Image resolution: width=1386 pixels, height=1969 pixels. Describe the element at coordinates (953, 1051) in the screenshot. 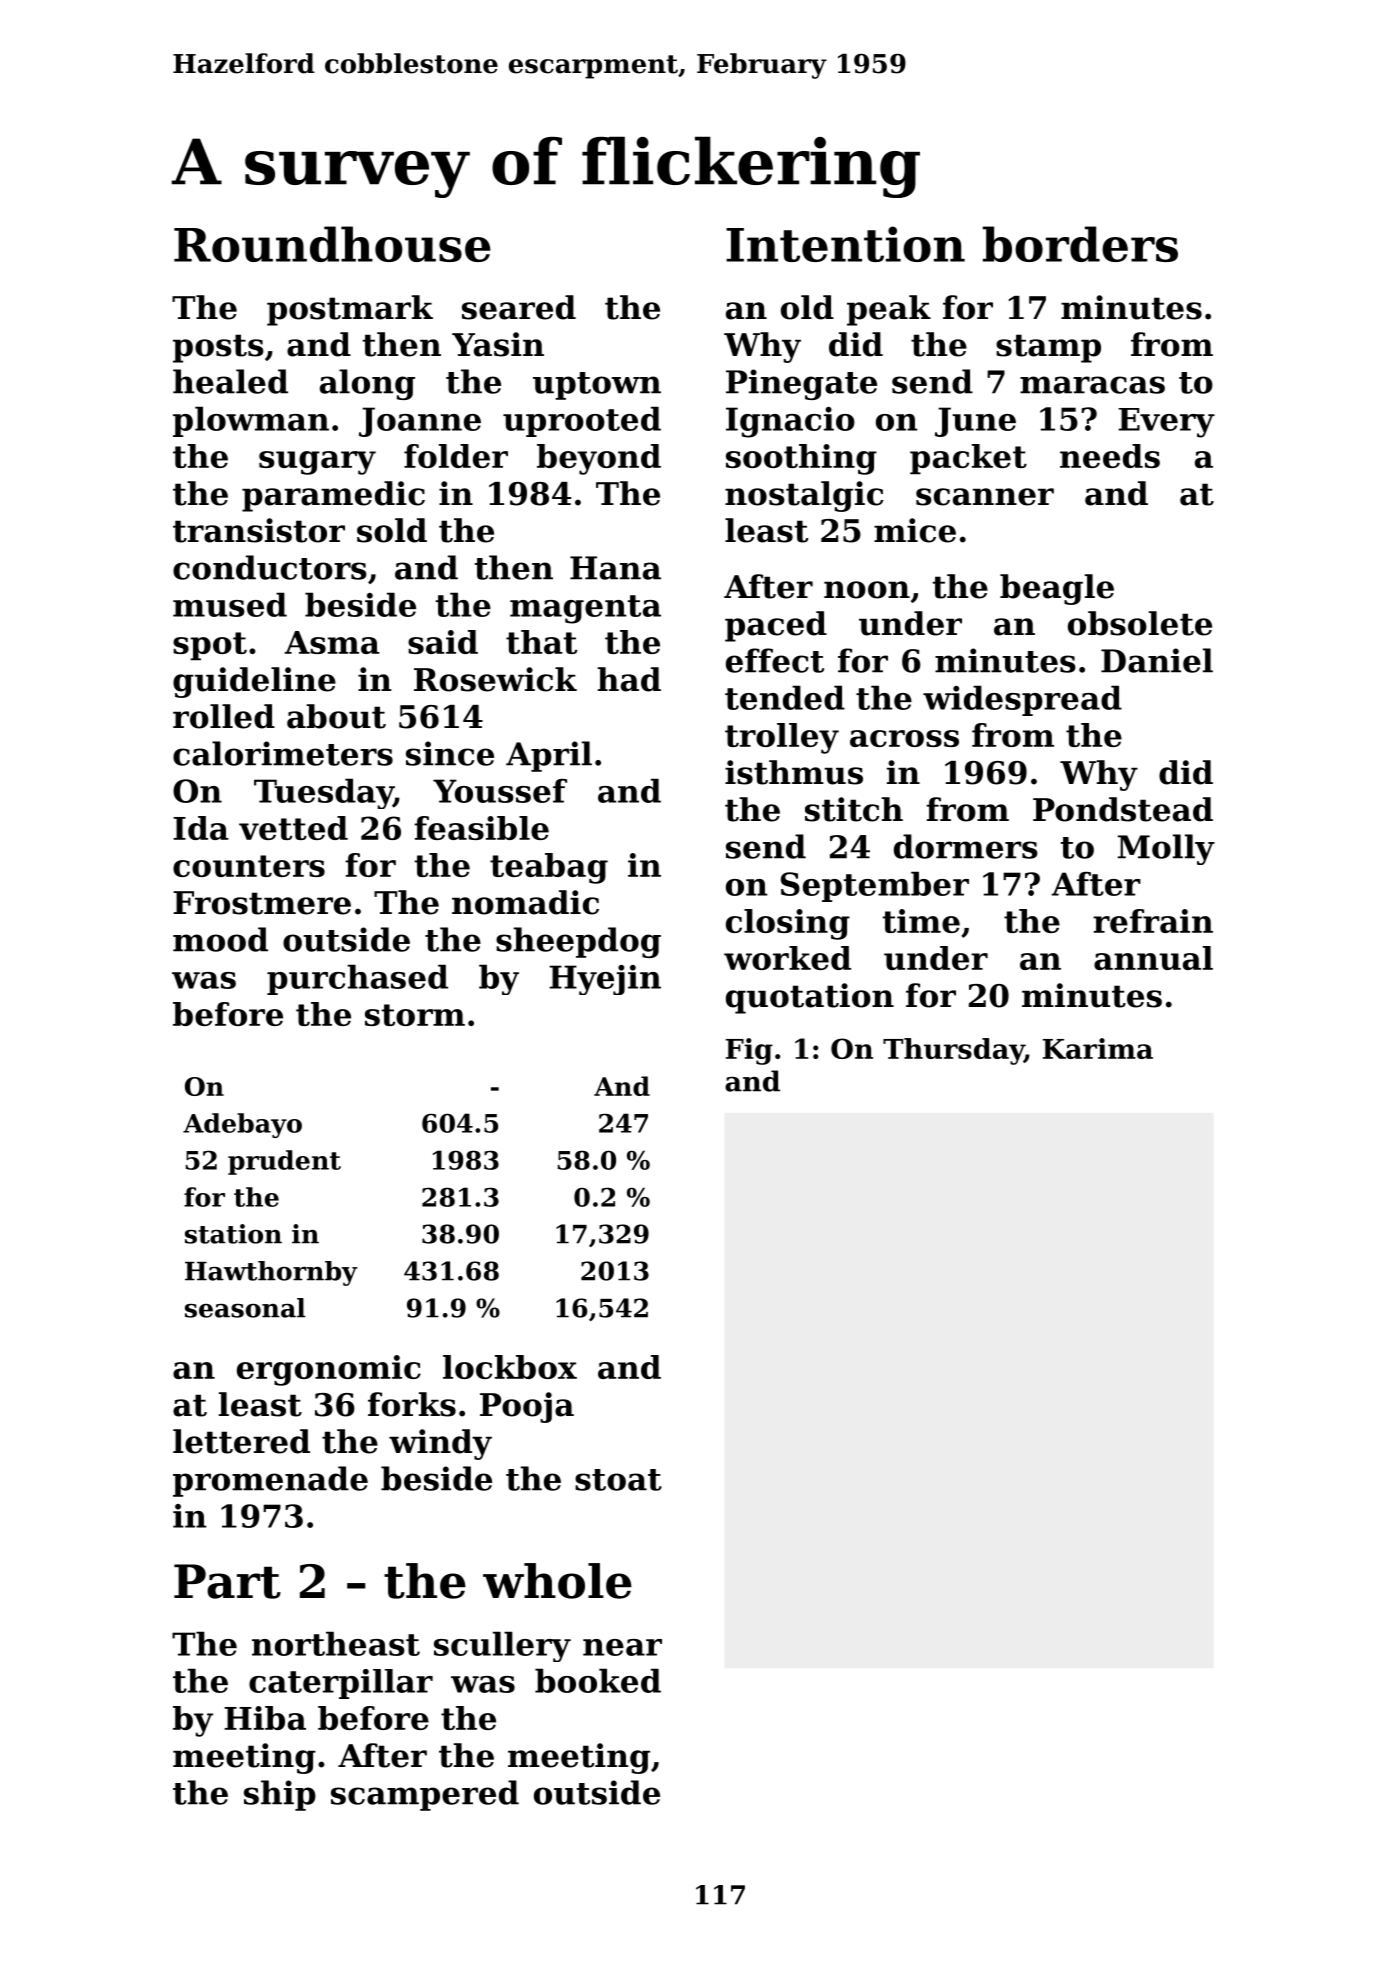

I see `Thursday` at that location.
